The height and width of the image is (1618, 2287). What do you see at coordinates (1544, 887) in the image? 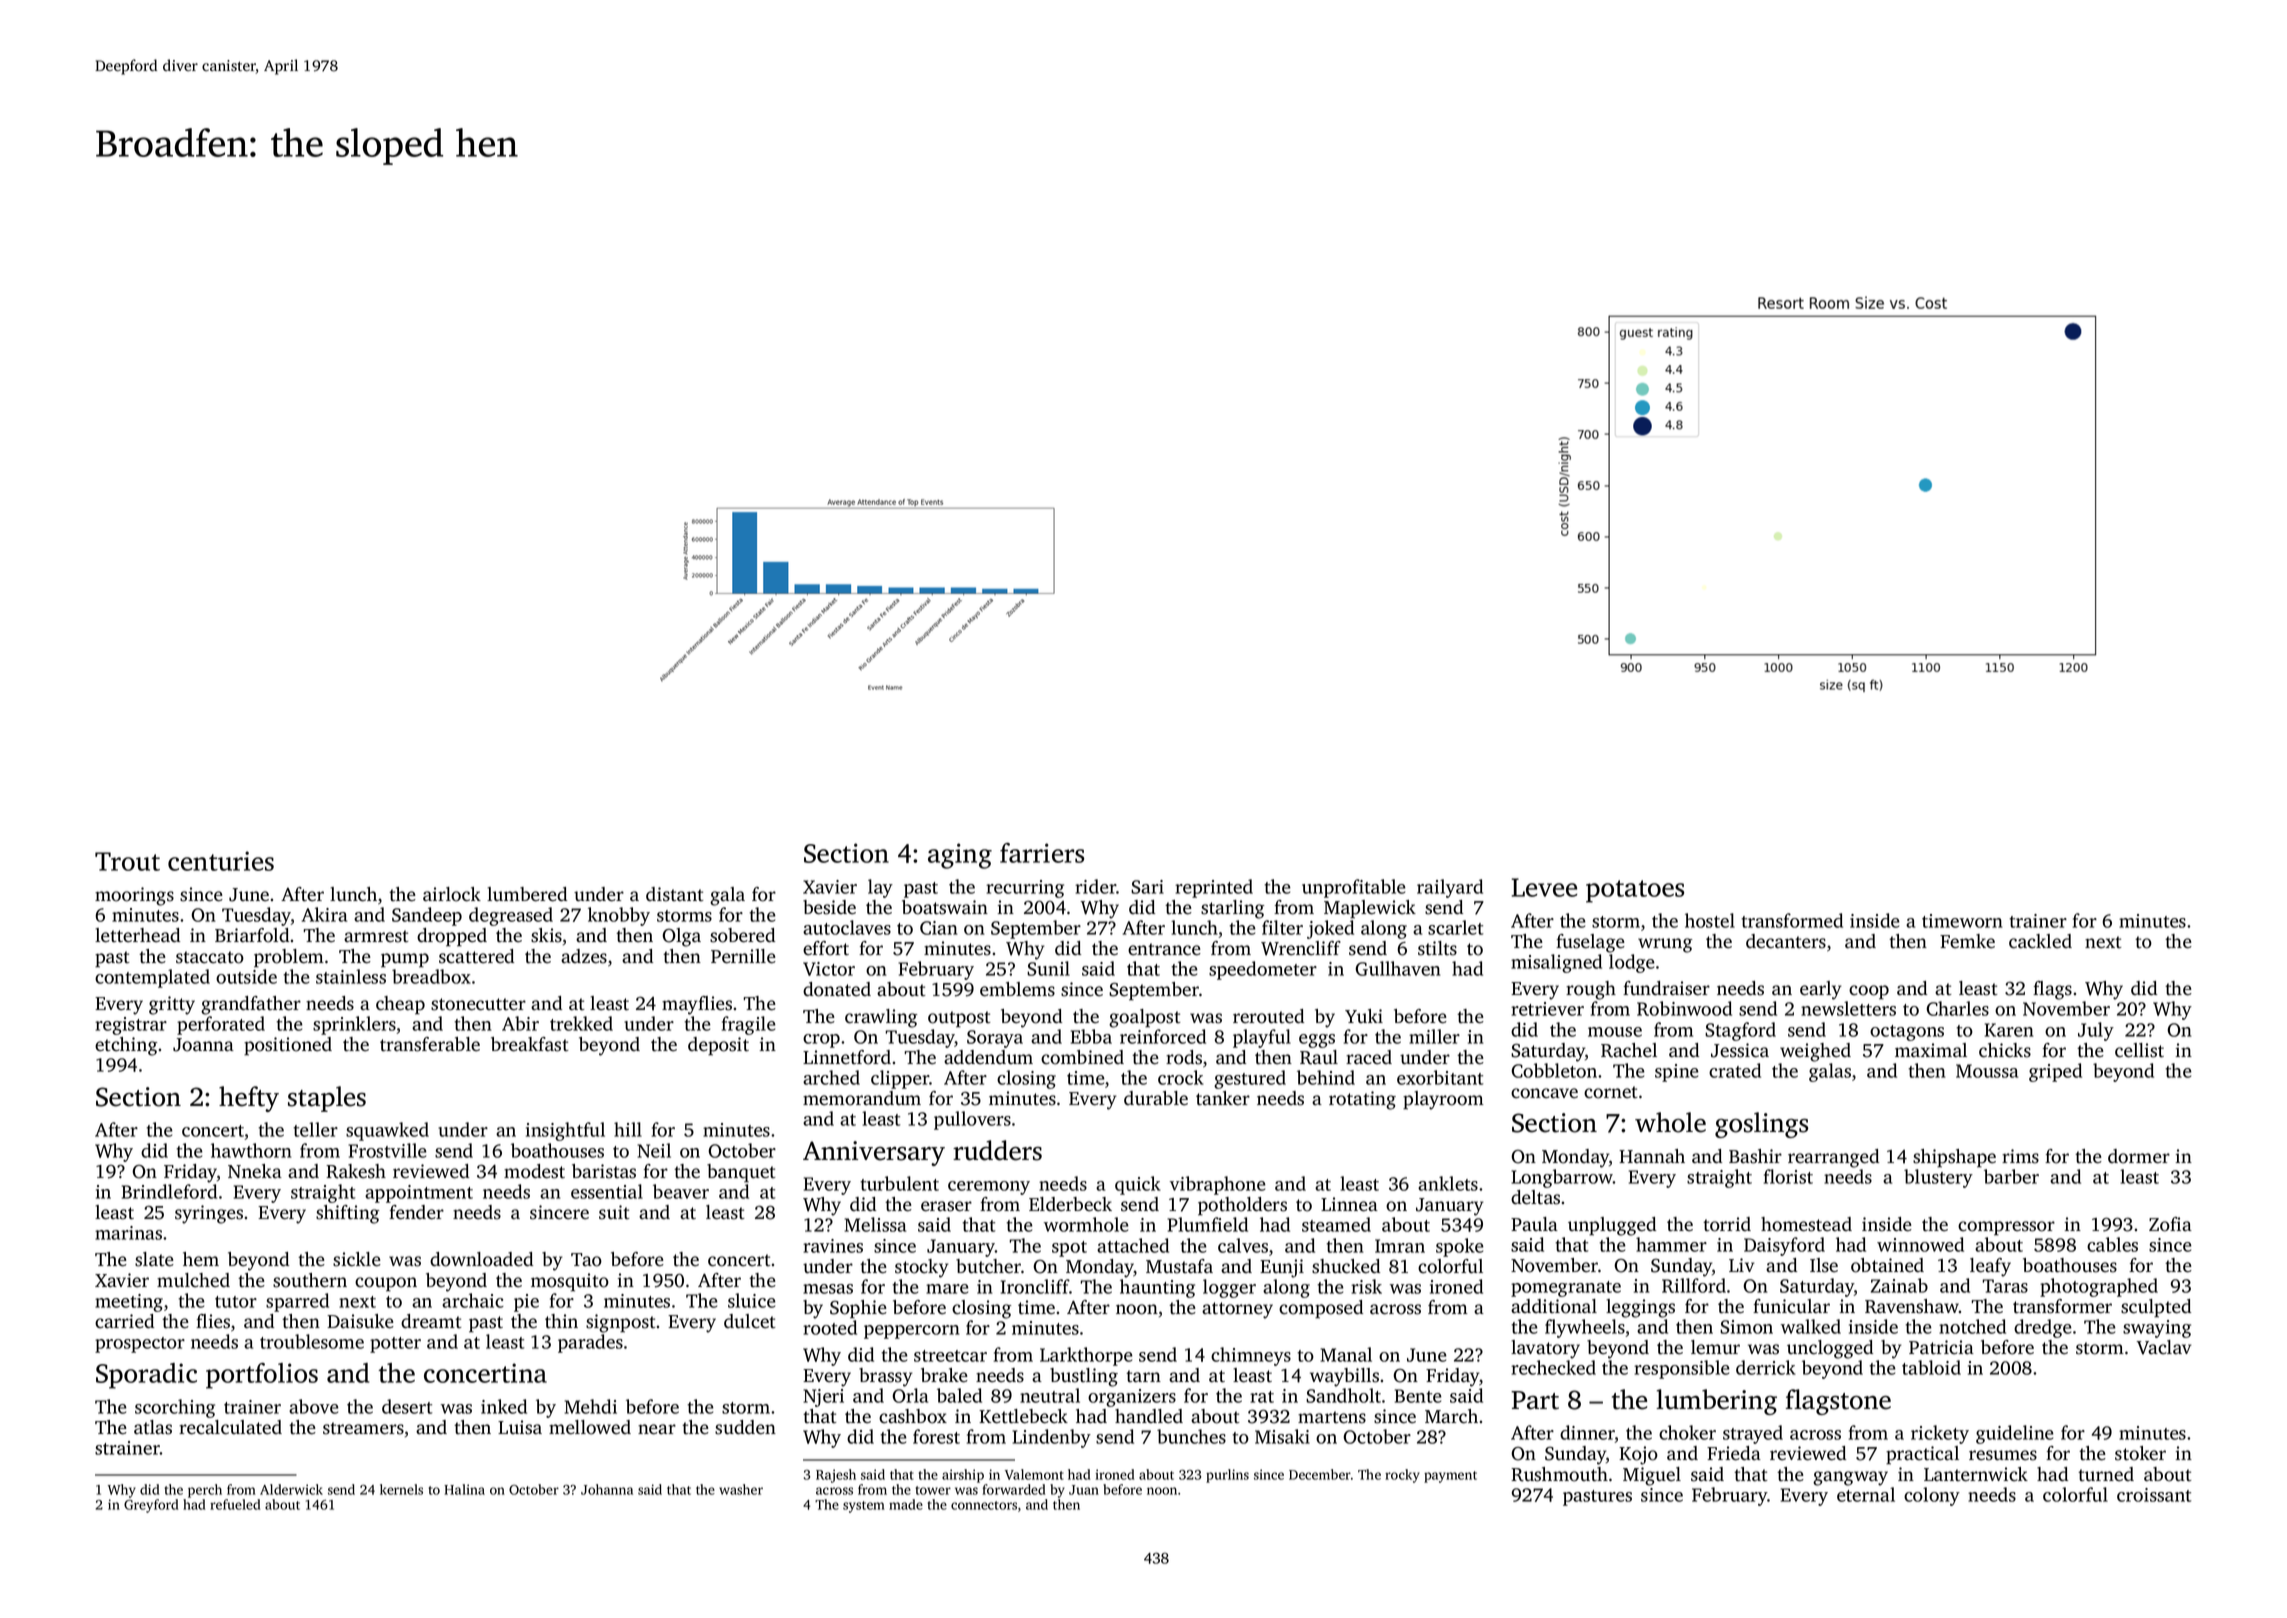
I see `Levee` at bounding box center [1544, 887].
